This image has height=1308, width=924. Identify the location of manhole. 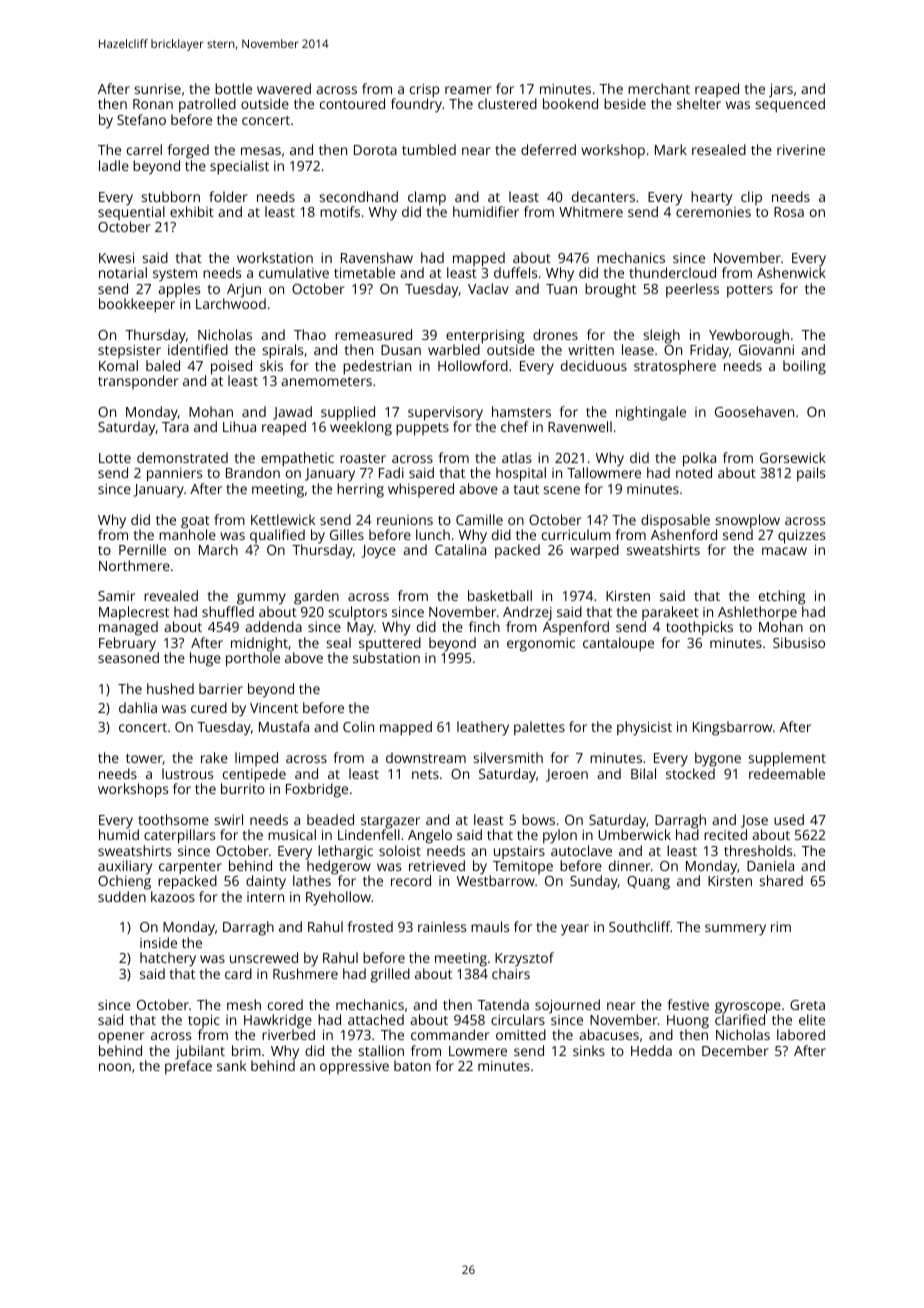
(187, 534).
